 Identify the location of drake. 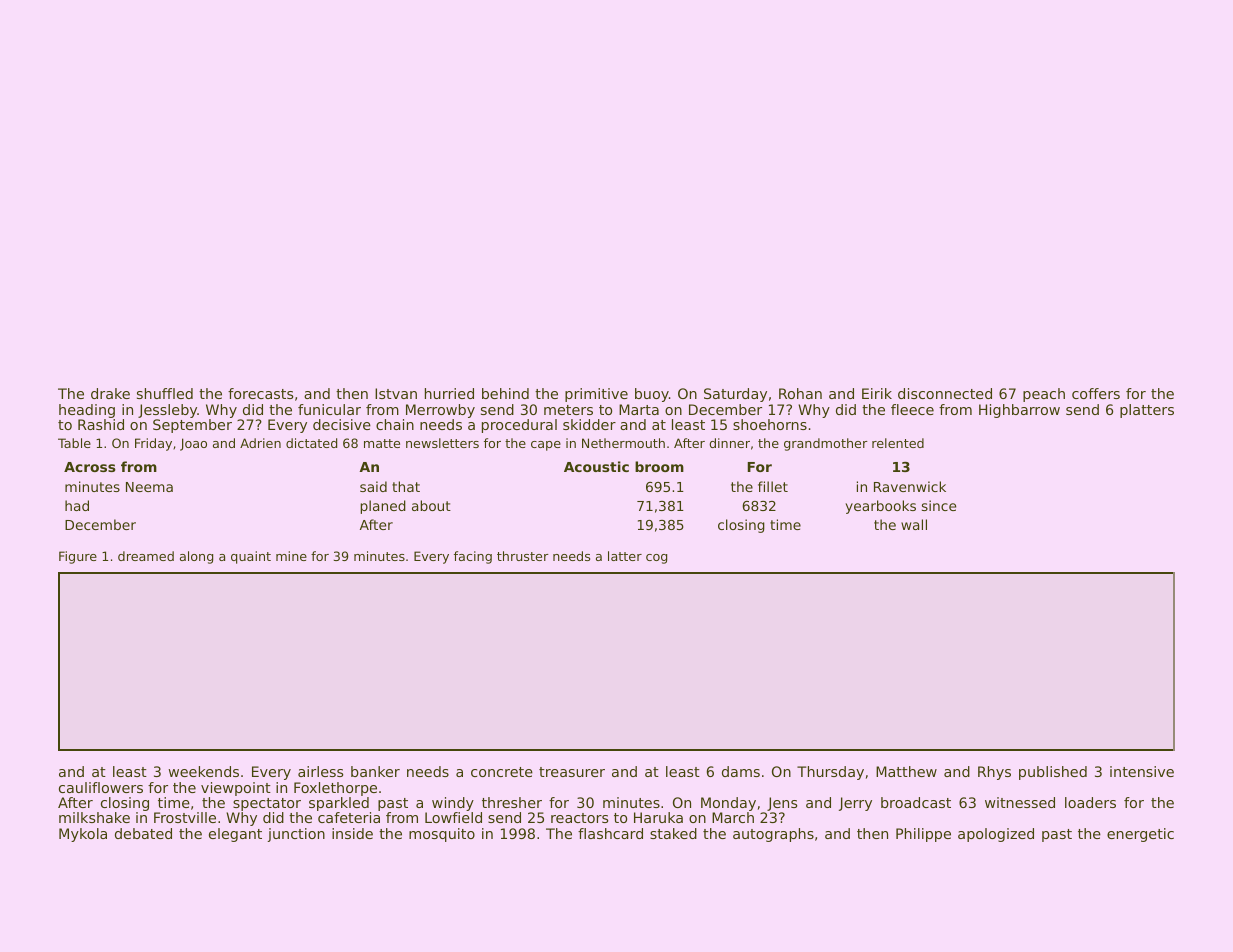
(110, 393).
